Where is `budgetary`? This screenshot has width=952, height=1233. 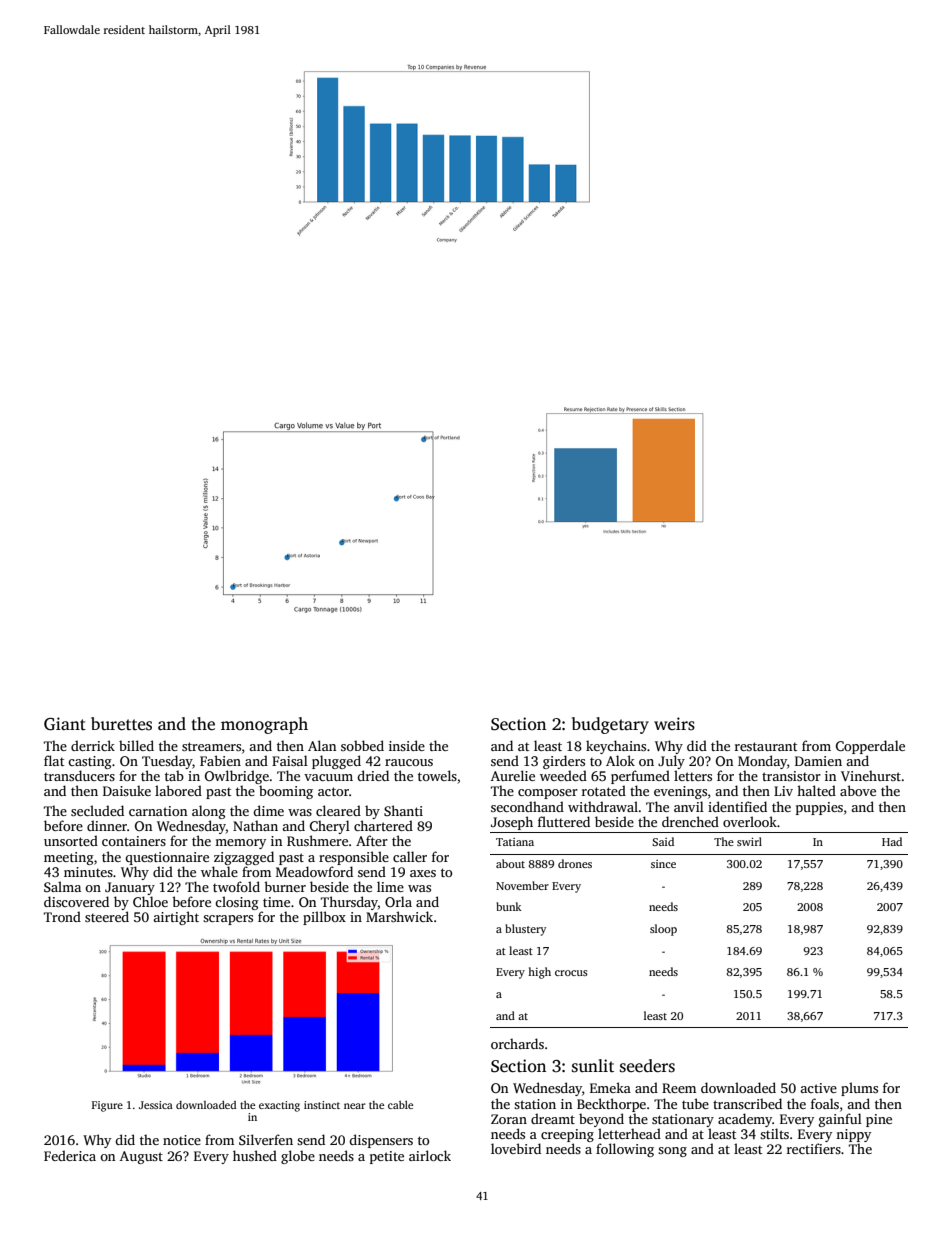 budgetary is located at coordinates (610, 725).
